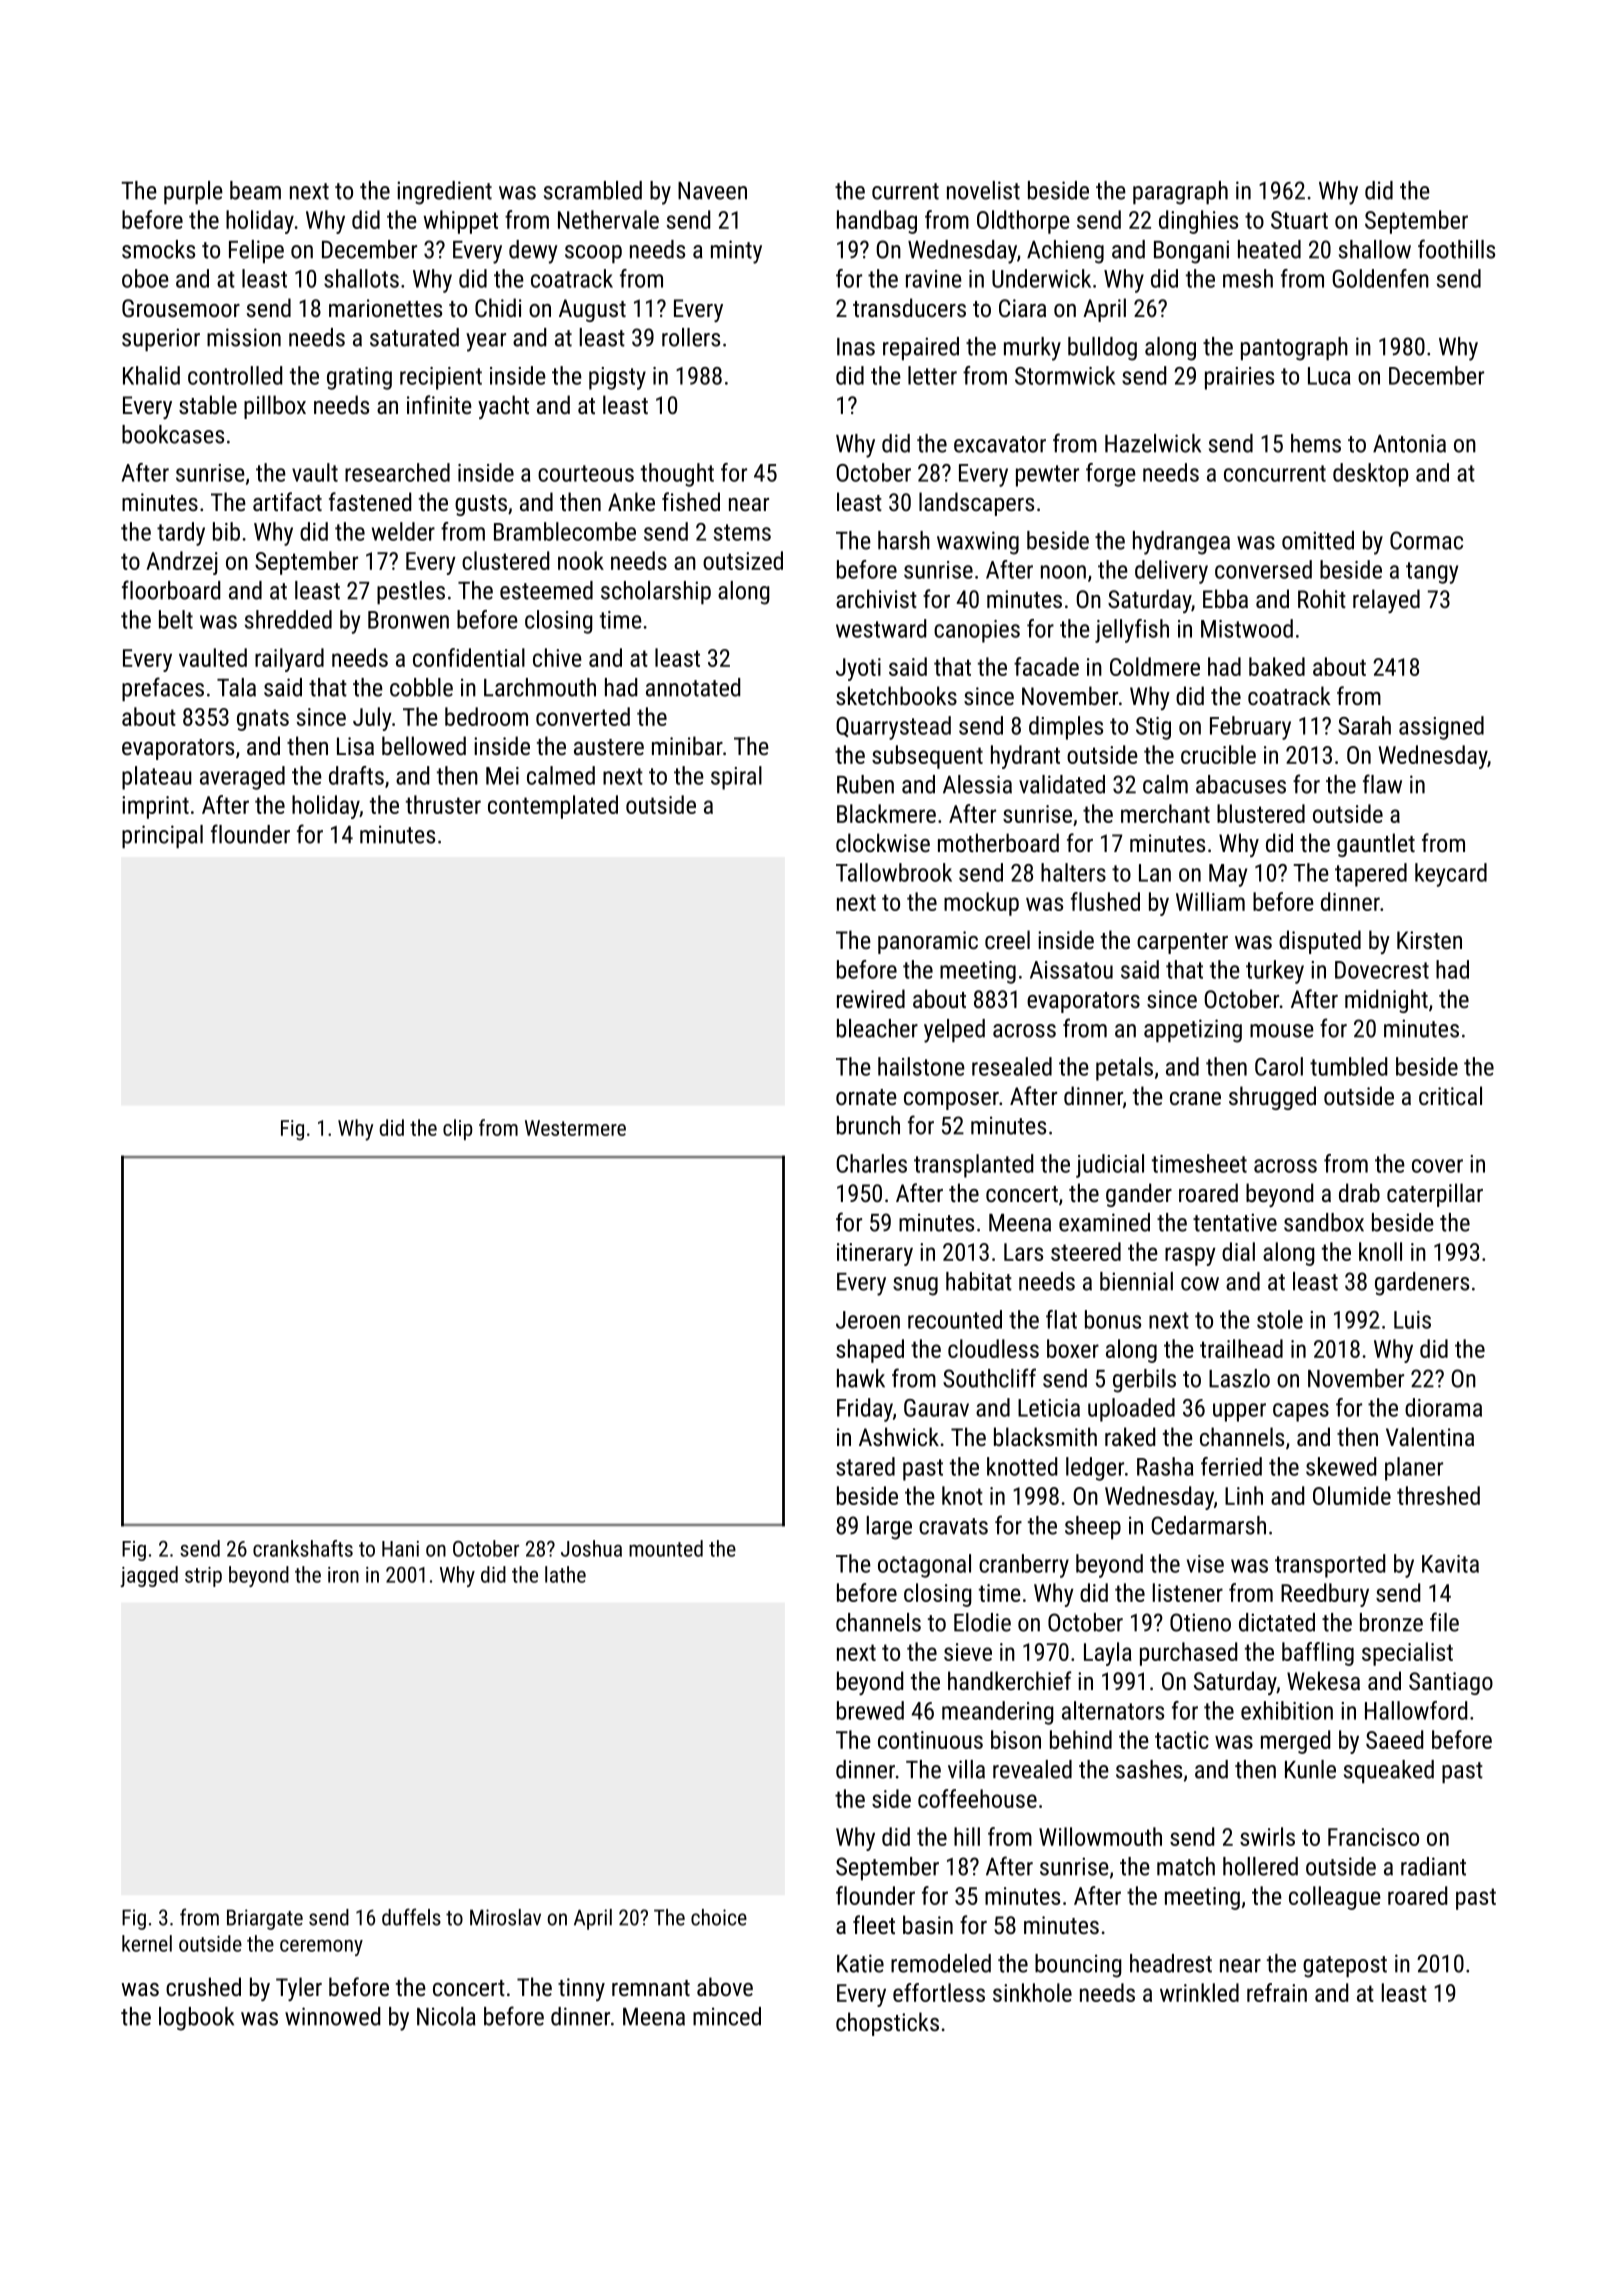 The height and width of the screenshot is (2292, 1620). I want to click on Nicola, so click(446, 2016).
